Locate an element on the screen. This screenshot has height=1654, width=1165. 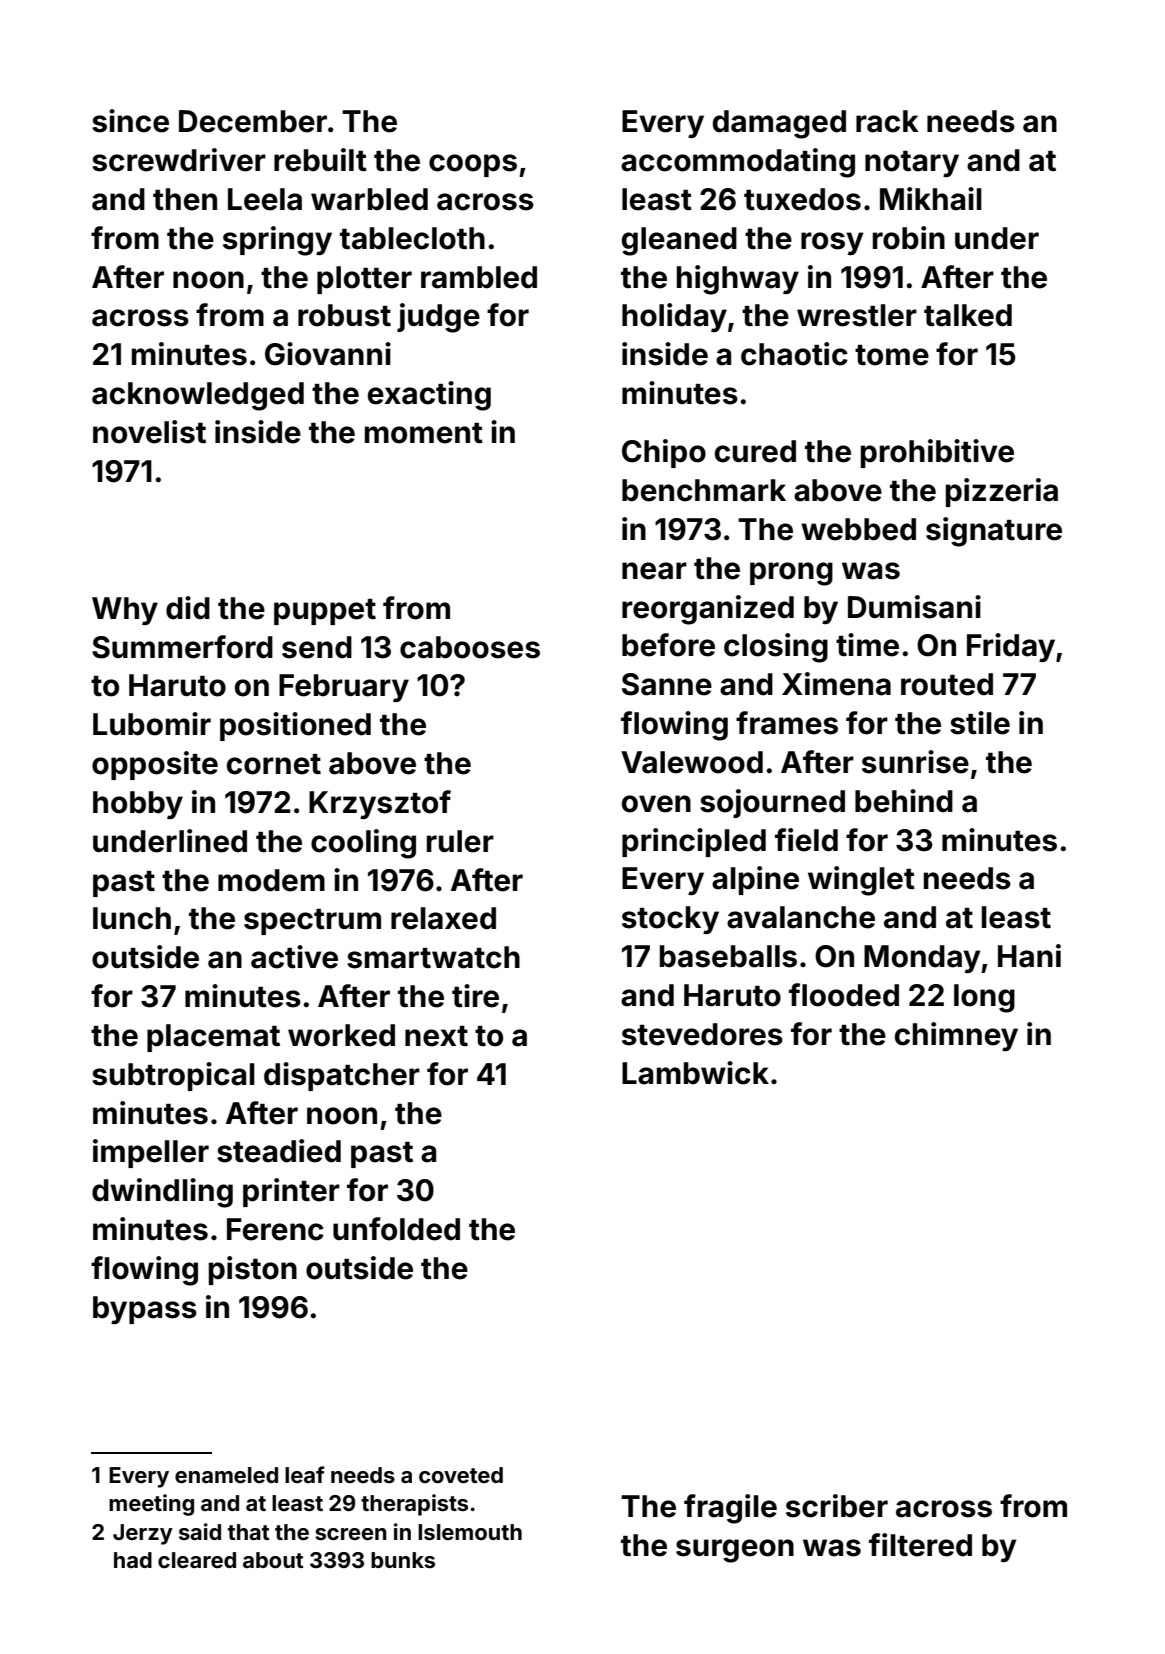
damaged is located at coordinates (779, 124).
